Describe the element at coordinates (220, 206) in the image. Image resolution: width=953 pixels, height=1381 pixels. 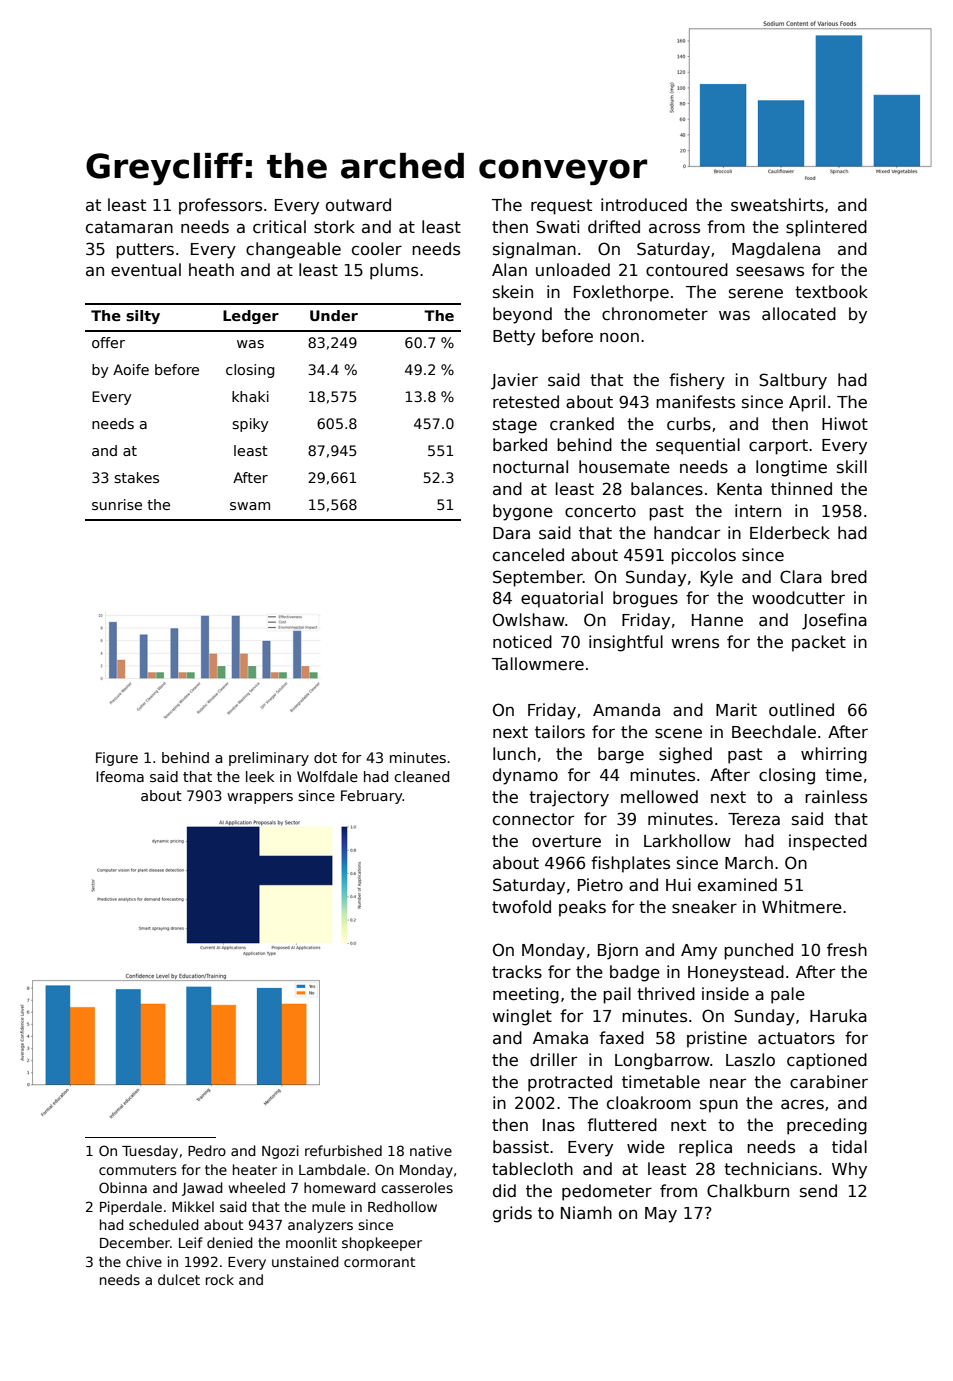
I see `professors` at that location.
